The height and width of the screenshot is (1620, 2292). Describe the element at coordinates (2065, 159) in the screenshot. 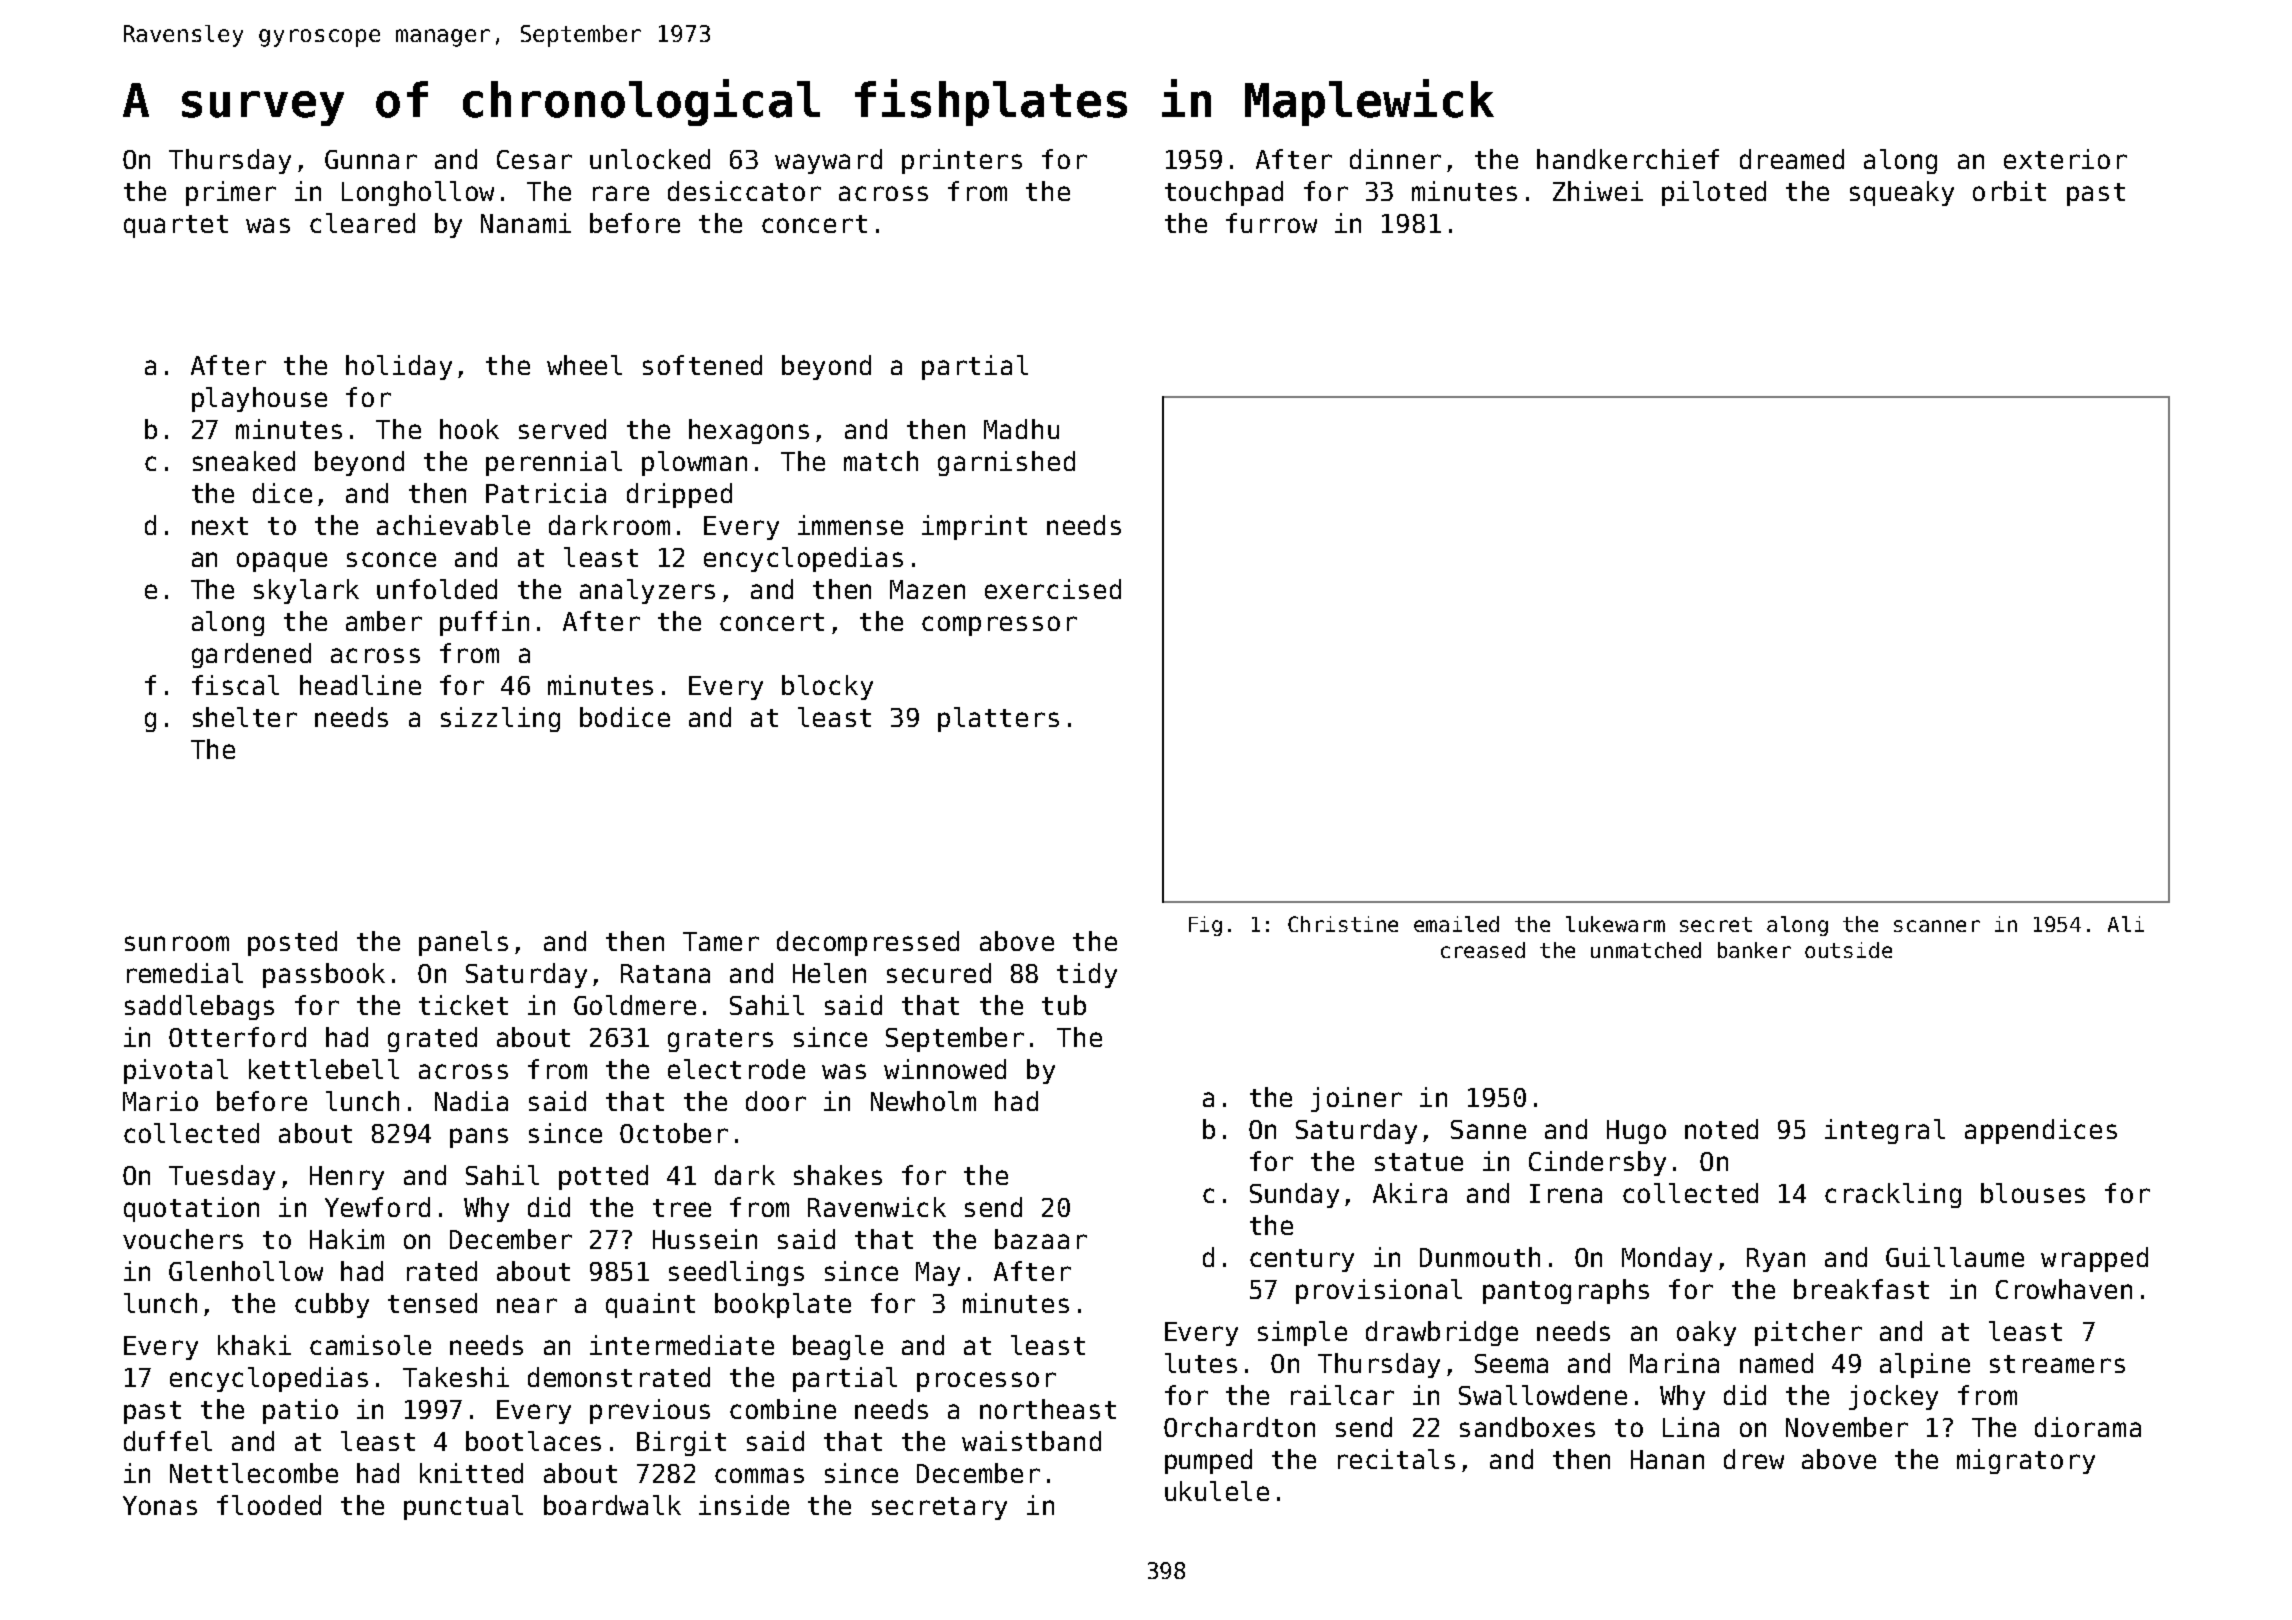

I see `exterior` at that location.
